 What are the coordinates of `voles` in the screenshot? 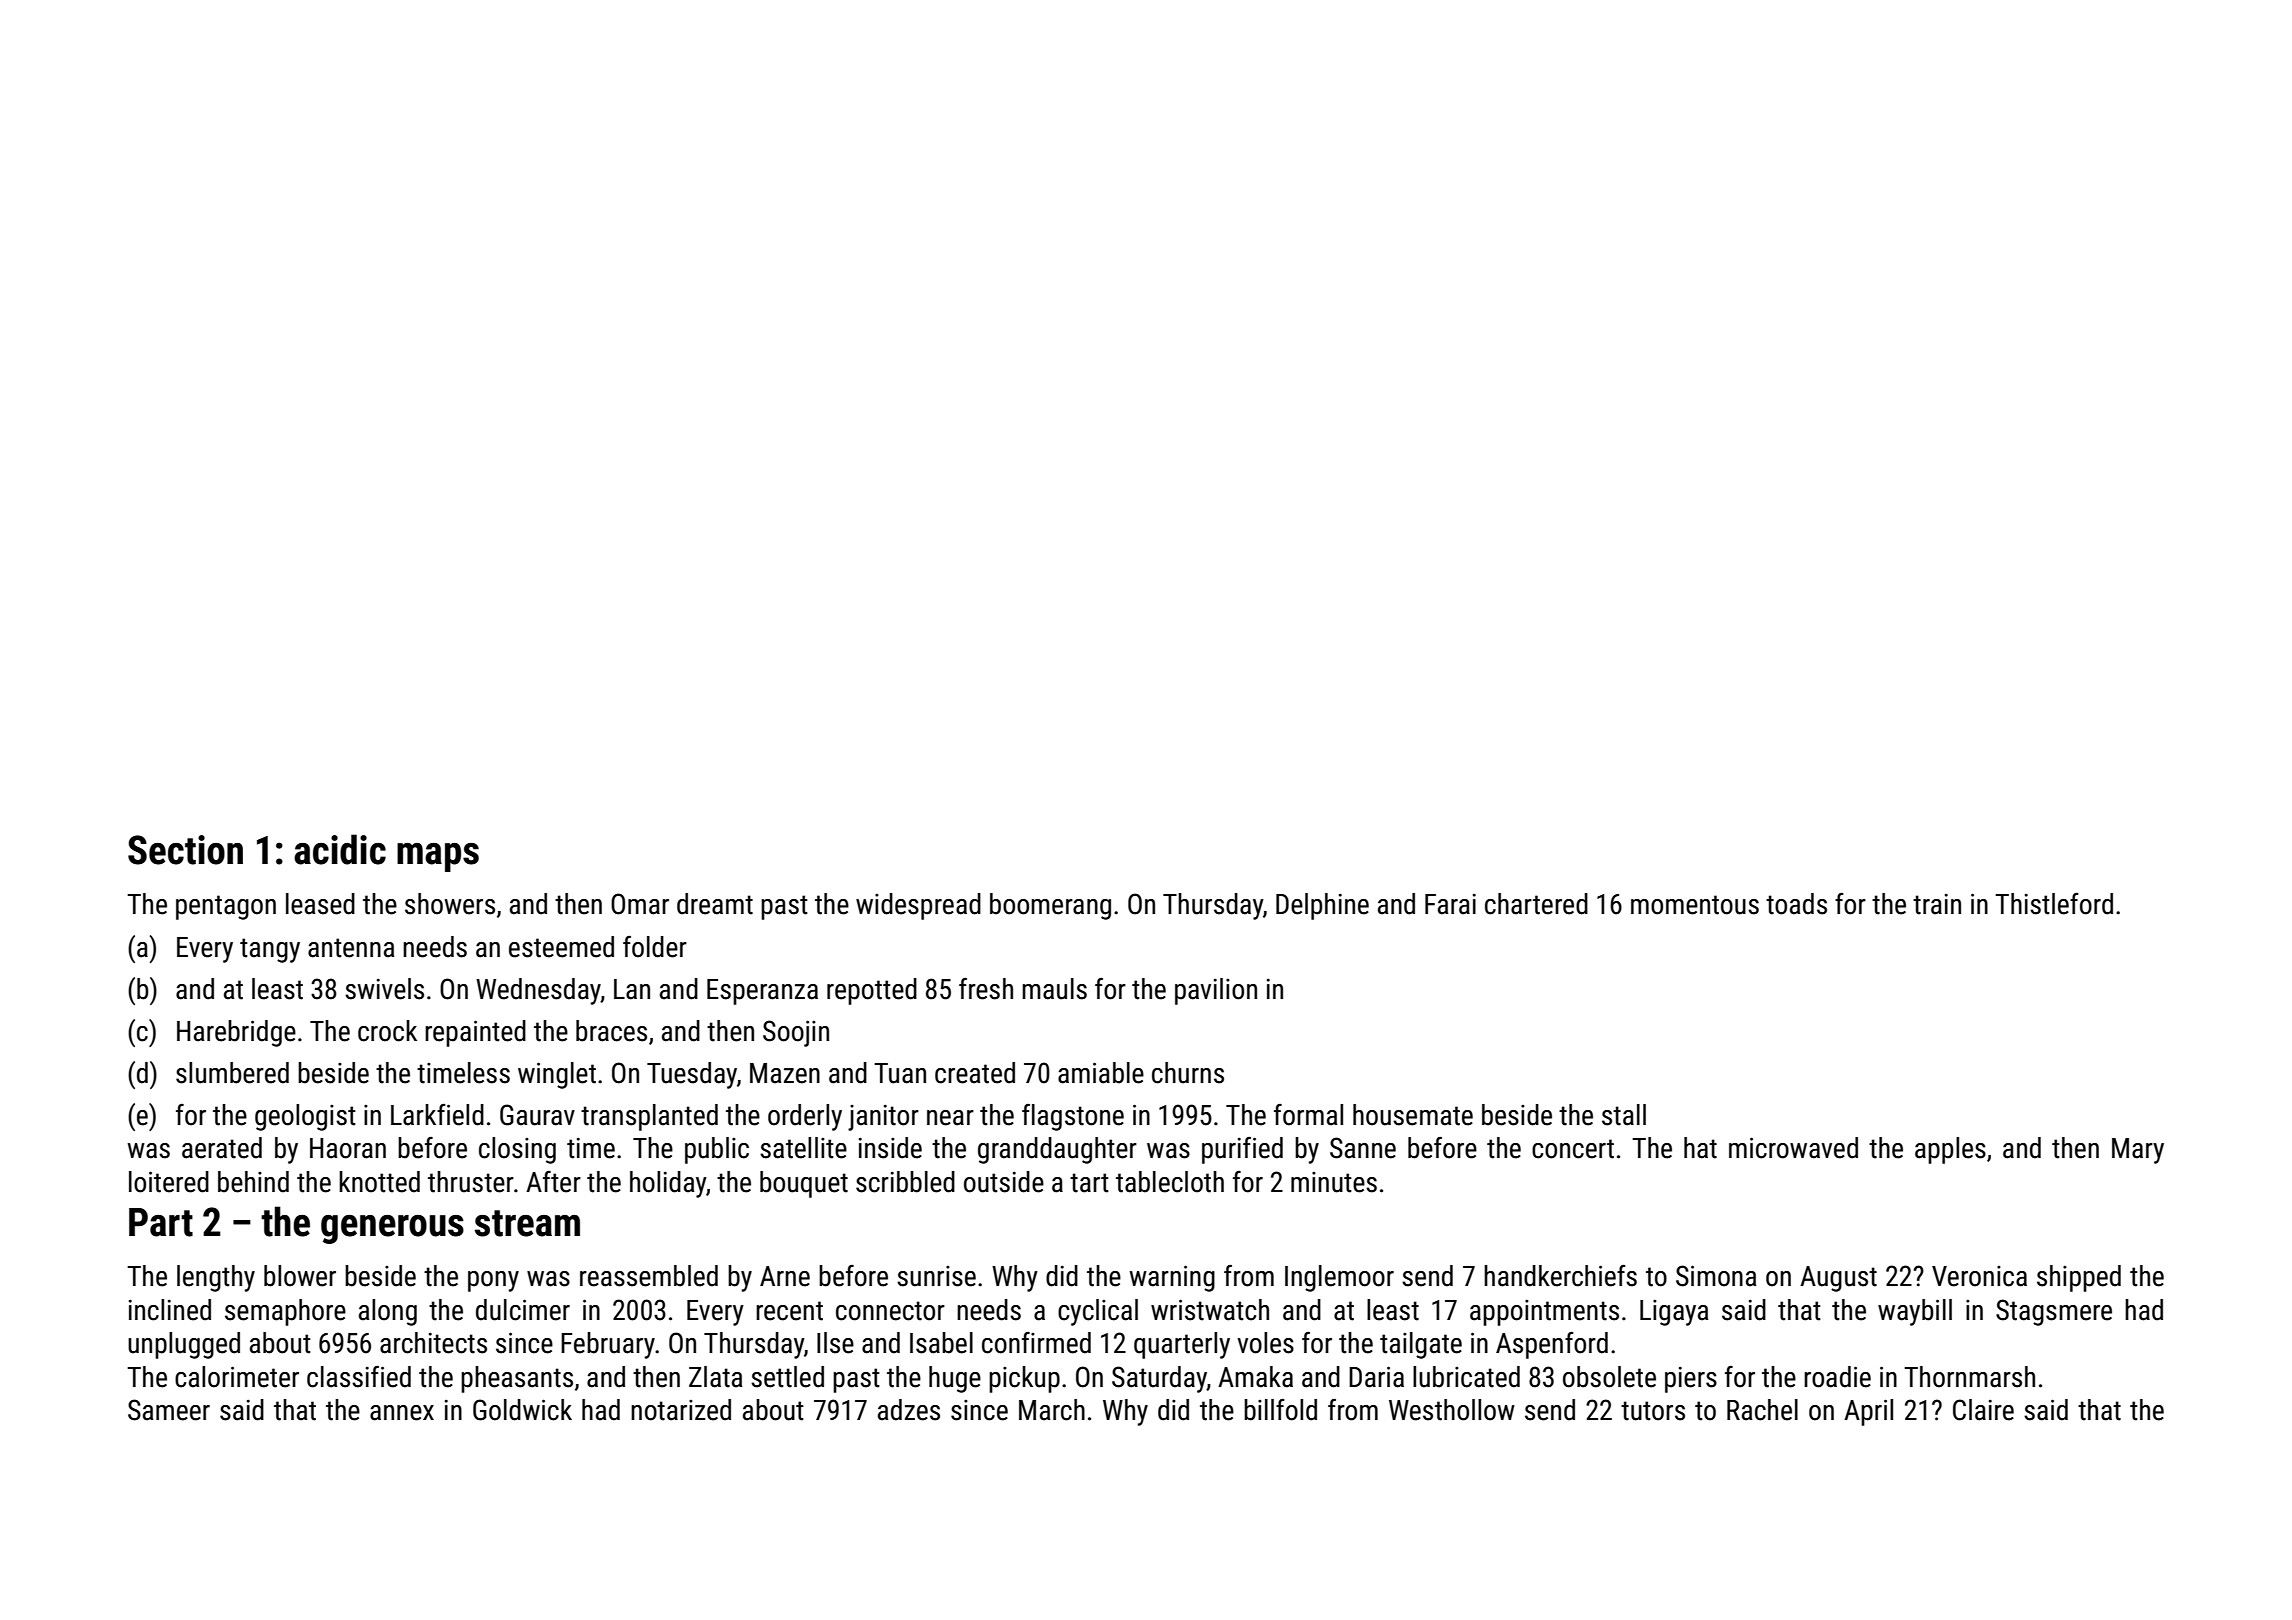 It's located at (1265, 1343).
